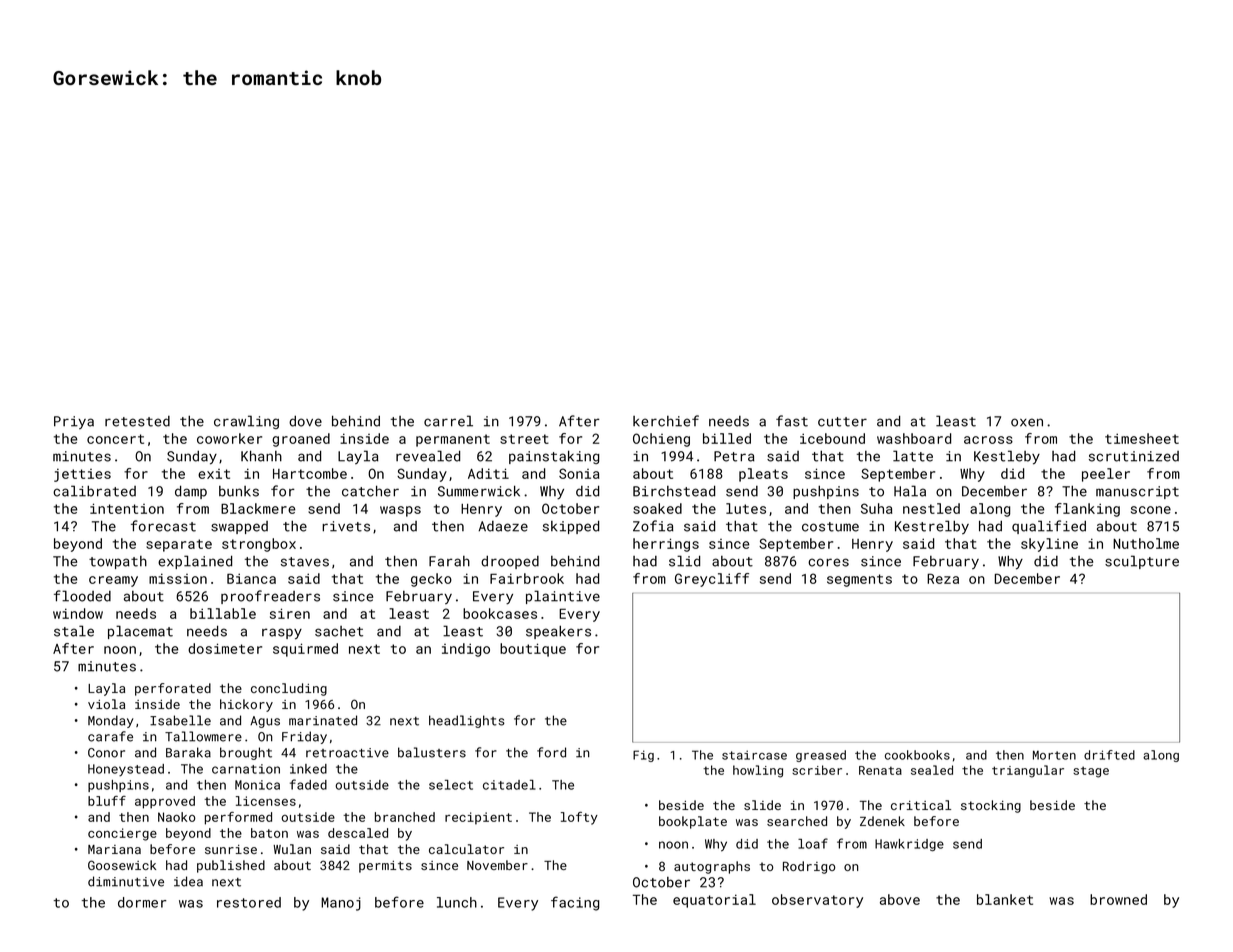  Describe the element at coordinates (1109, 755) in the page. I see `drifted` at that location.
